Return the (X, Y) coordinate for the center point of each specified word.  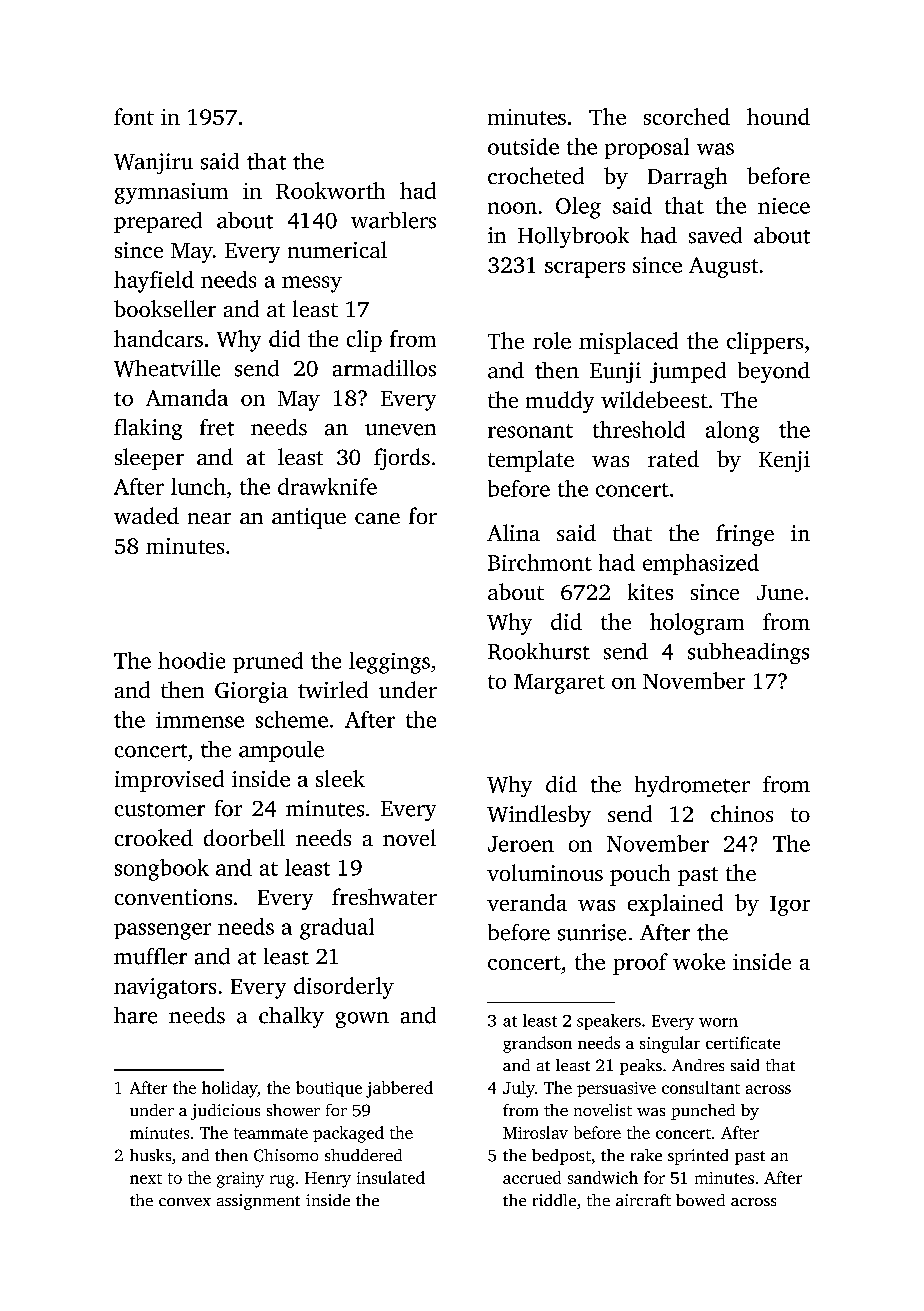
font (134, 116)
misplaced (628, 343)
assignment (258, 1202)
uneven (400, 430)
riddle (554, 1200)
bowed (700, 1200)
